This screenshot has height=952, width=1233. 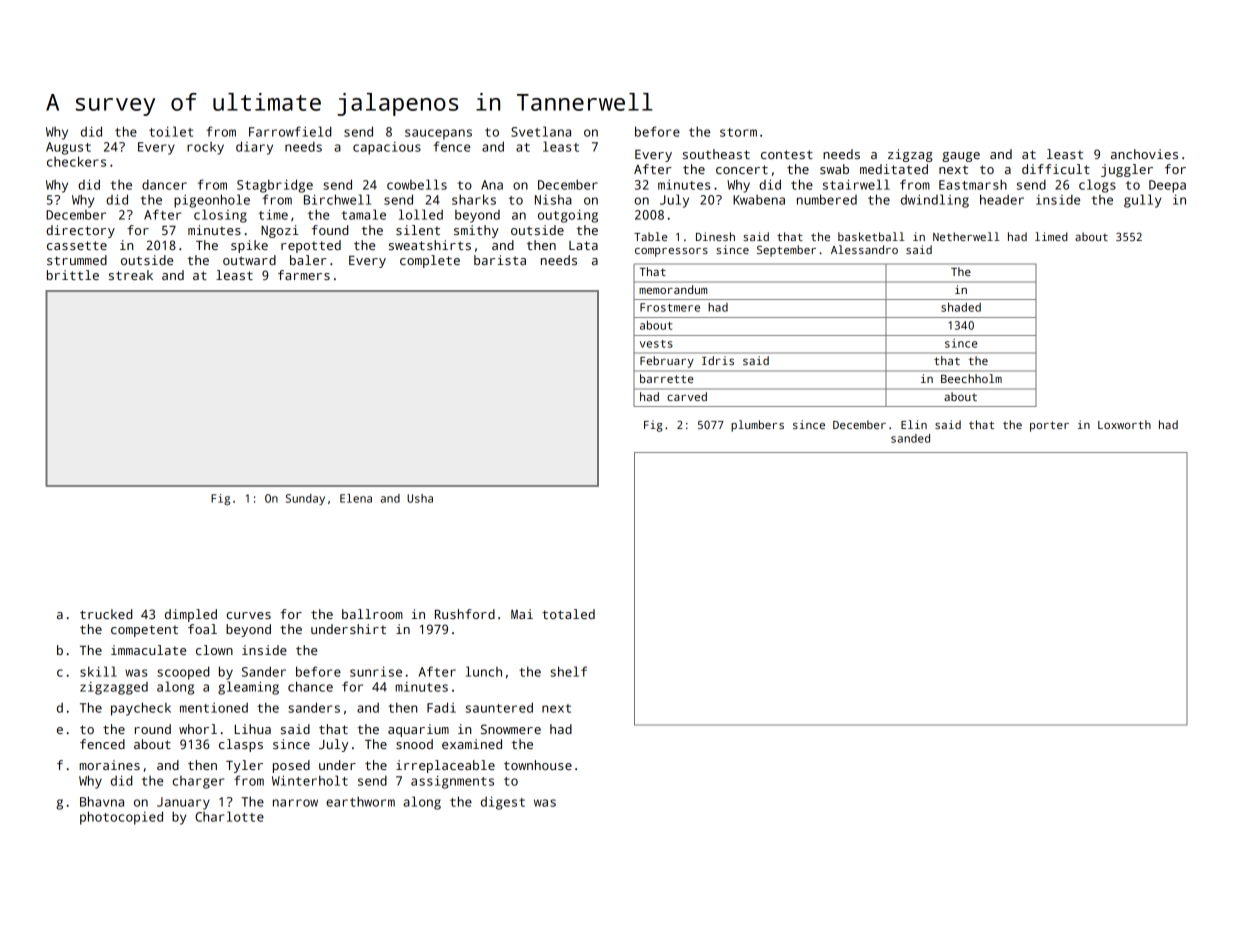 What do you see at coordinates (305, 499) in the screenshot?
I see `Sunday` at bounding box center [305, 499].
